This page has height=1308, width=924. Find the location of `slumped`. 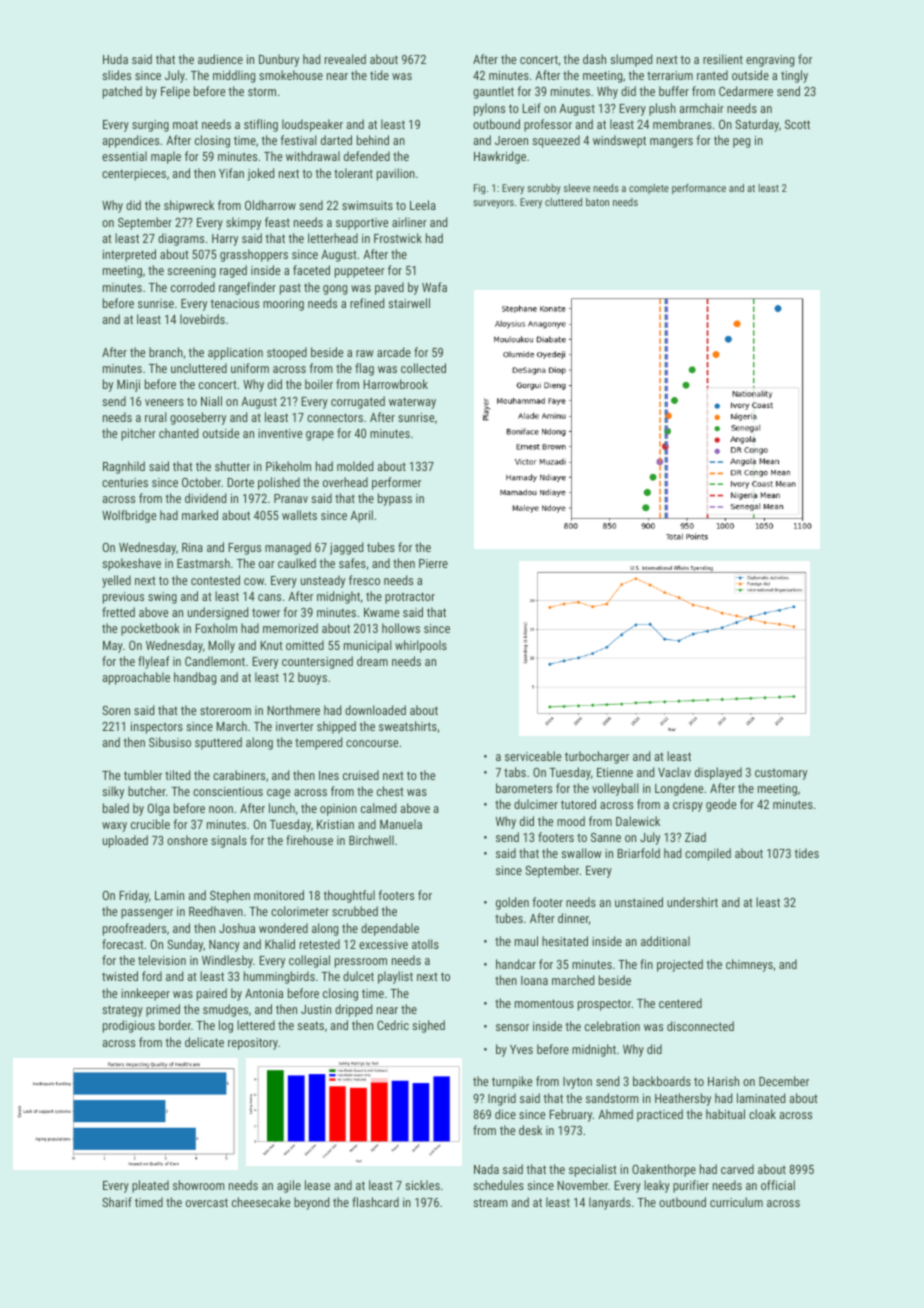

slumped is located at coordinates (631, 60).
